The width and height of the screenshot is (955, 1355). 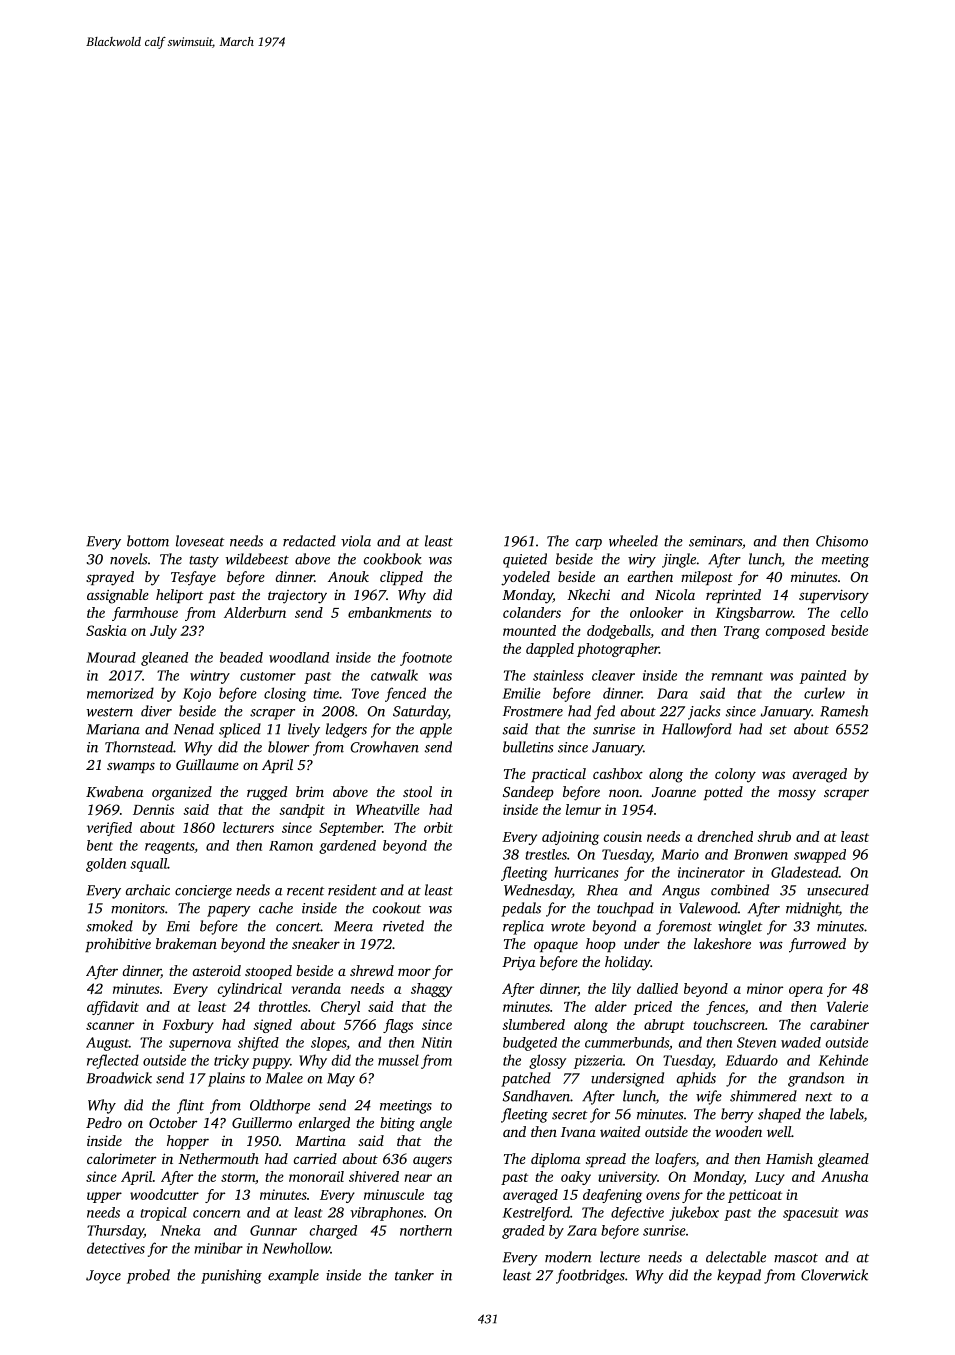 I want to click on jacks, so click(x=704, y=712).
